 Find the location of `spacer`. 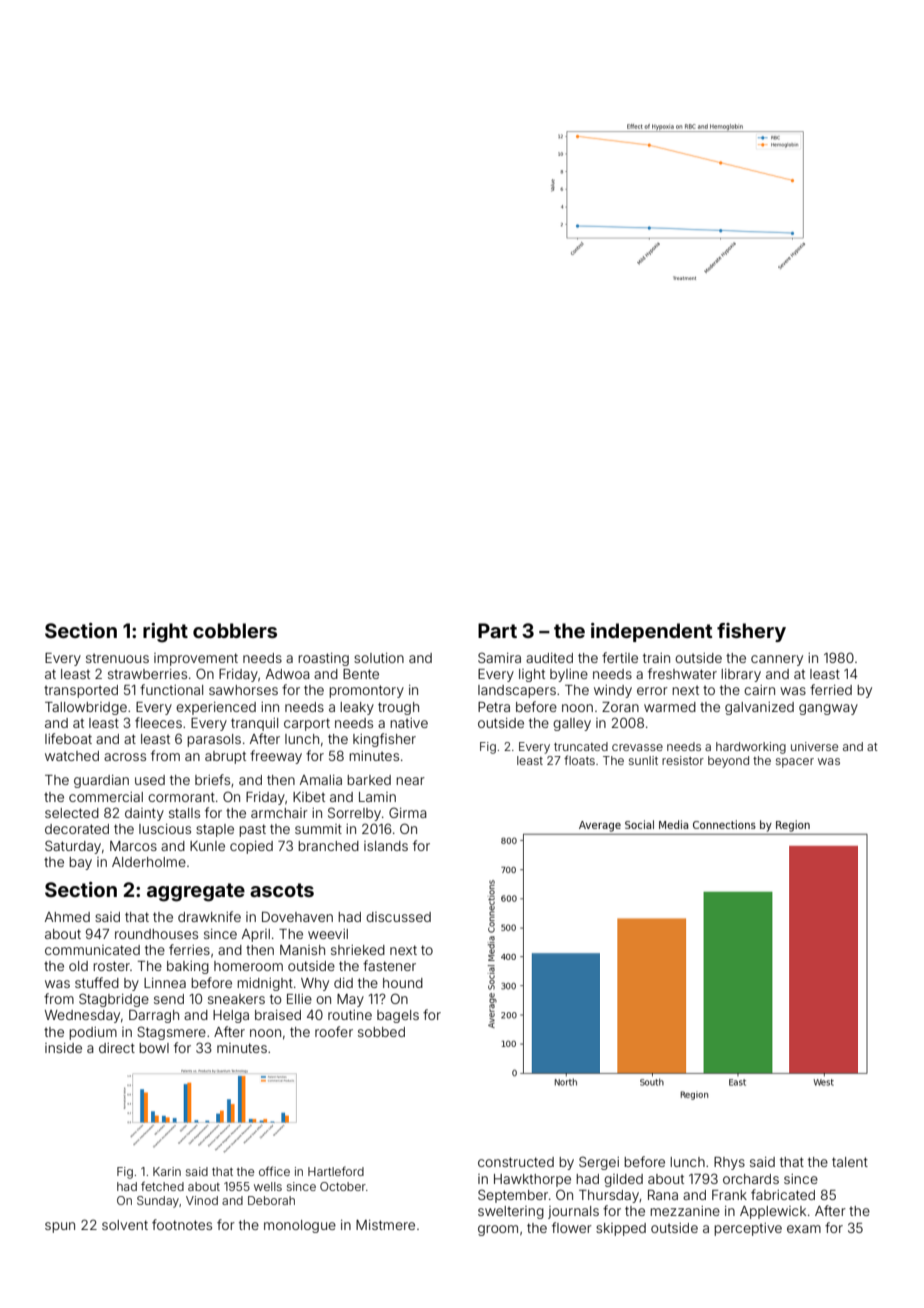

spacer is located at coordinates (795, 763).
